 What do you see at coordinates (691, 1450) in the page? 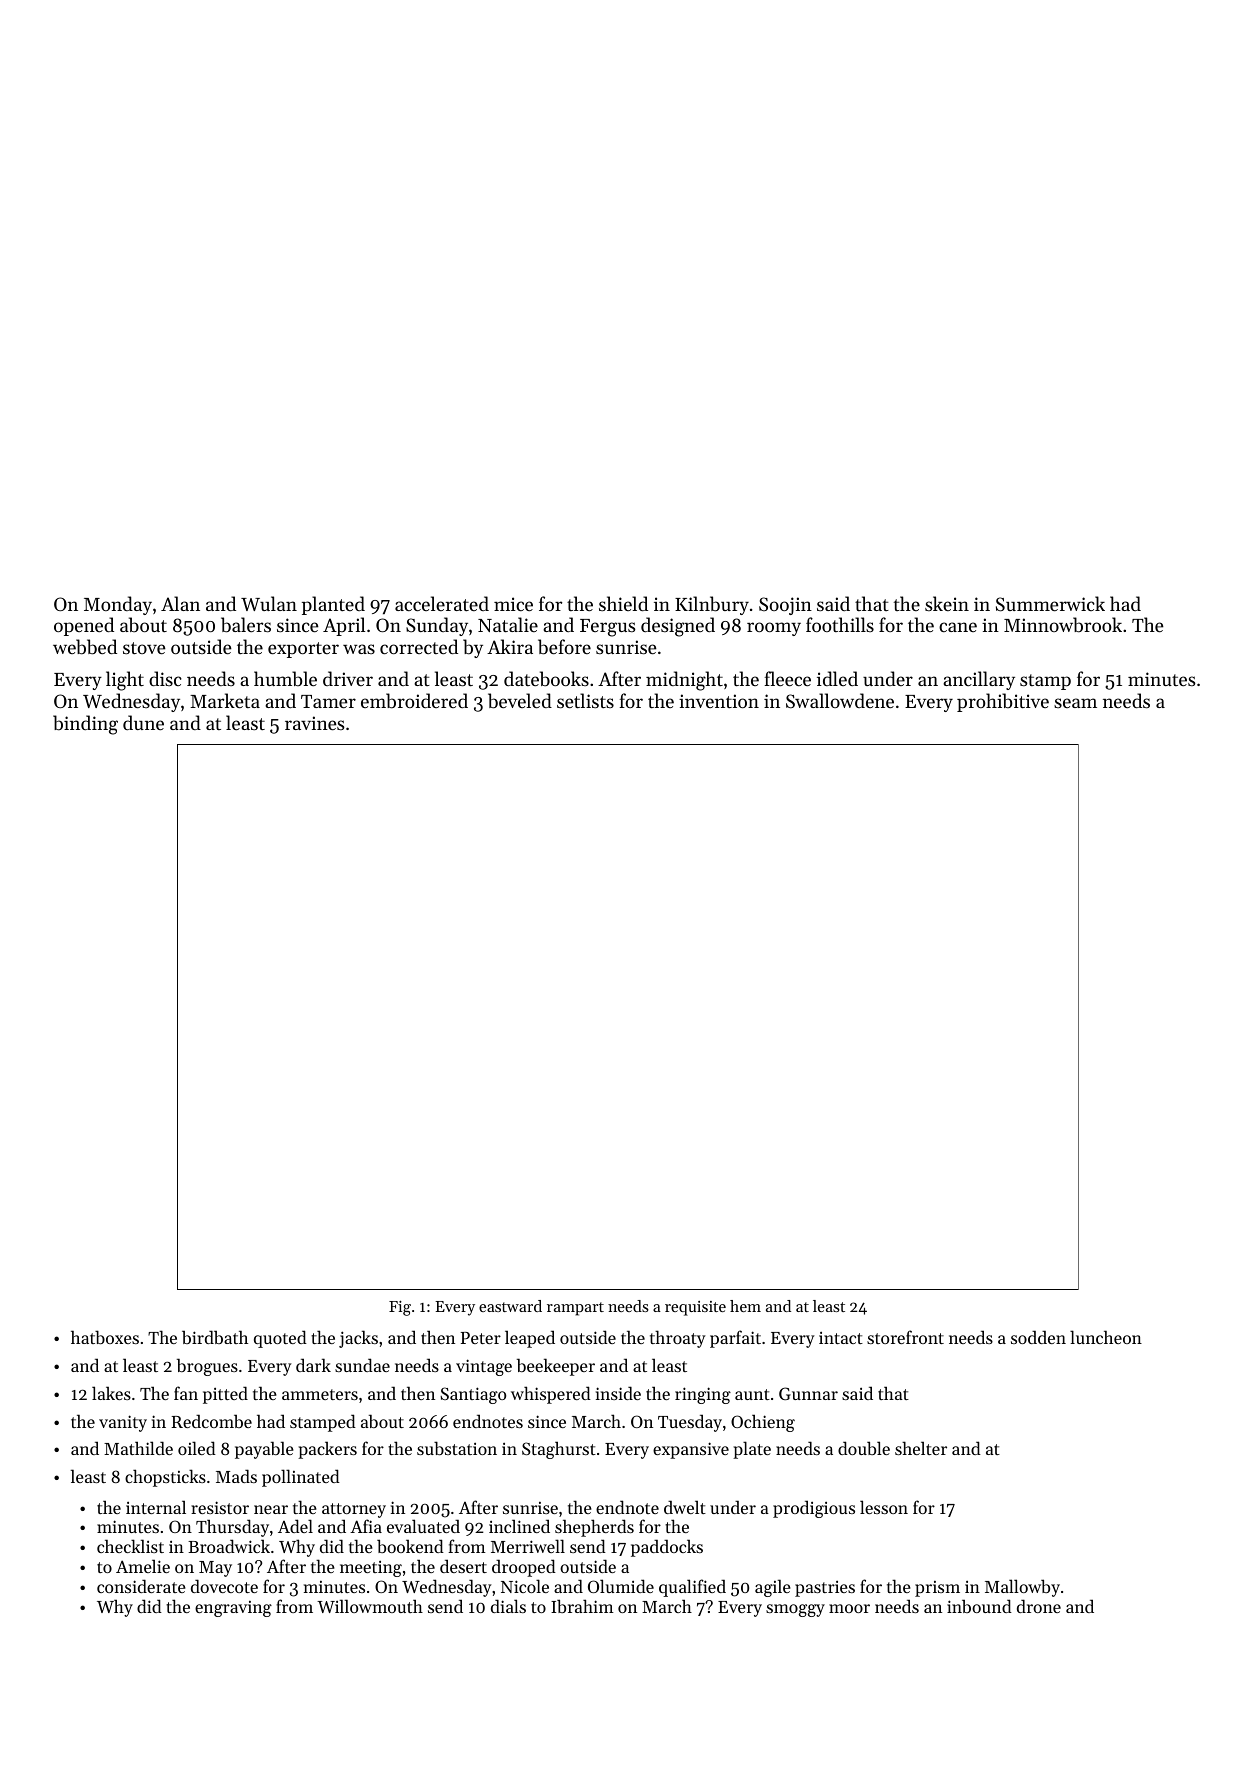
I see `expansive` at bounding box center [691, 1450].
